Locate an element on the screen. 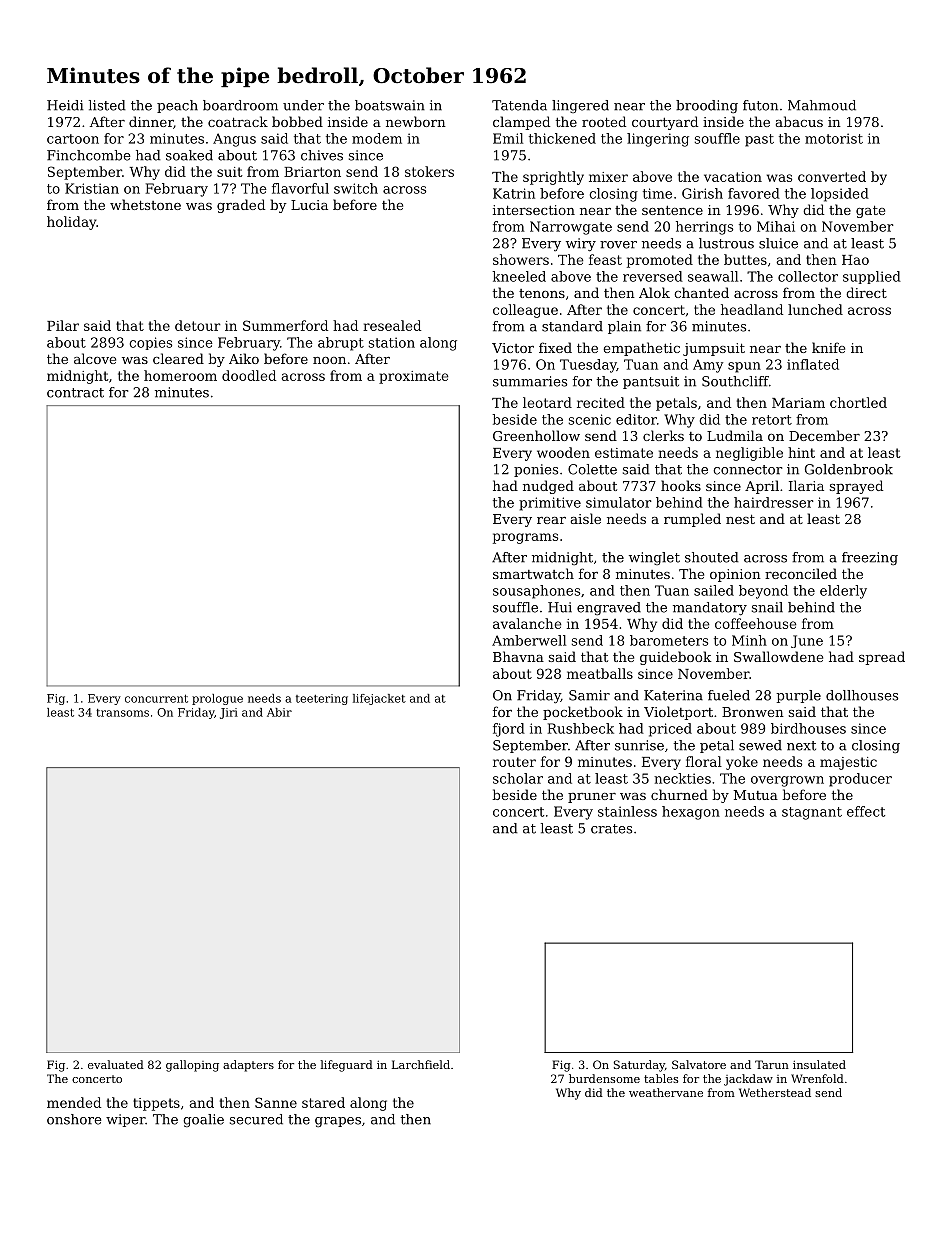  onshore is located at coordinates (74, 1119).
